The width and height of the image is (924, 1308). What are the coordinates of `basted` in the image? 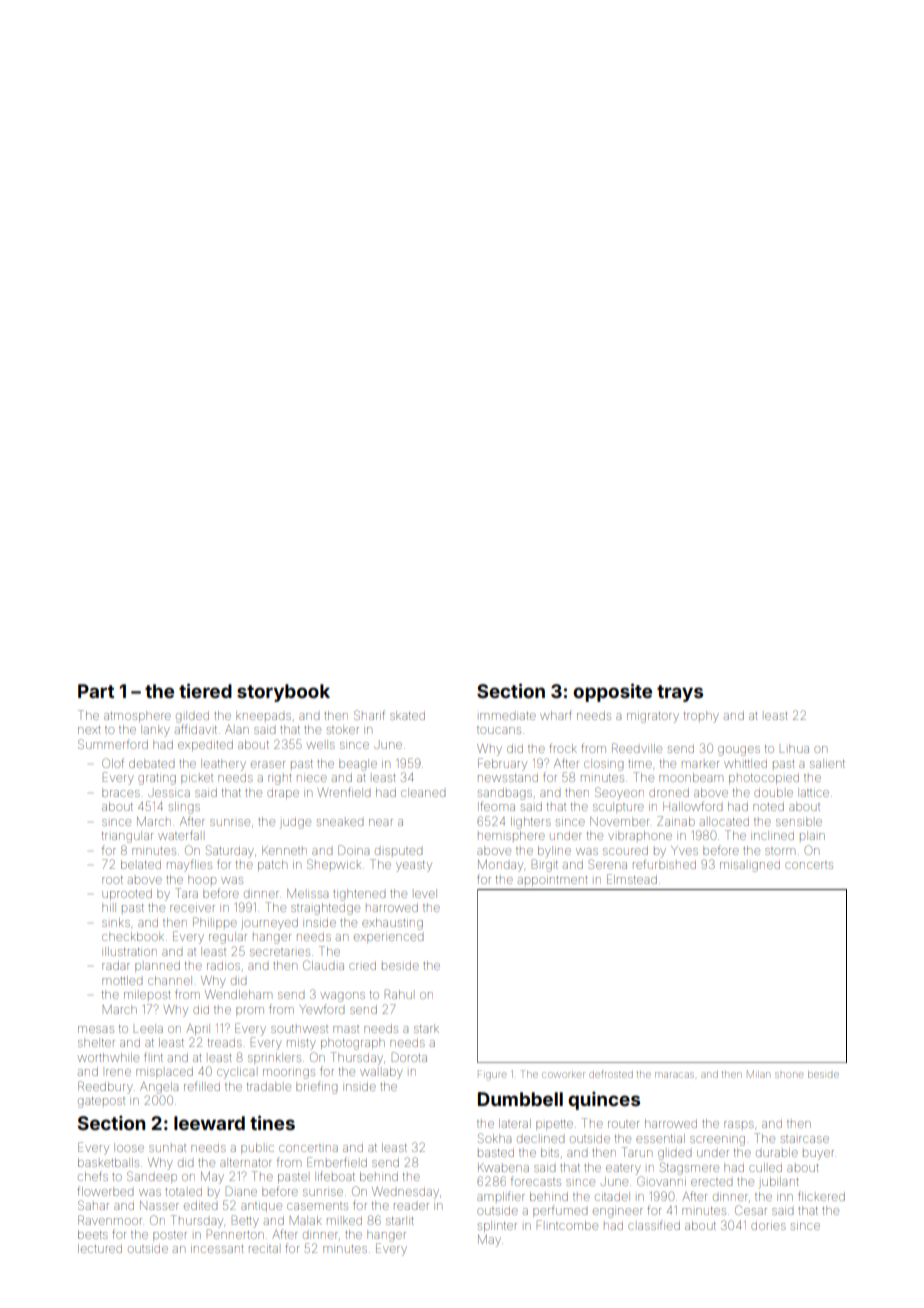 It's located at (496, 1153).
